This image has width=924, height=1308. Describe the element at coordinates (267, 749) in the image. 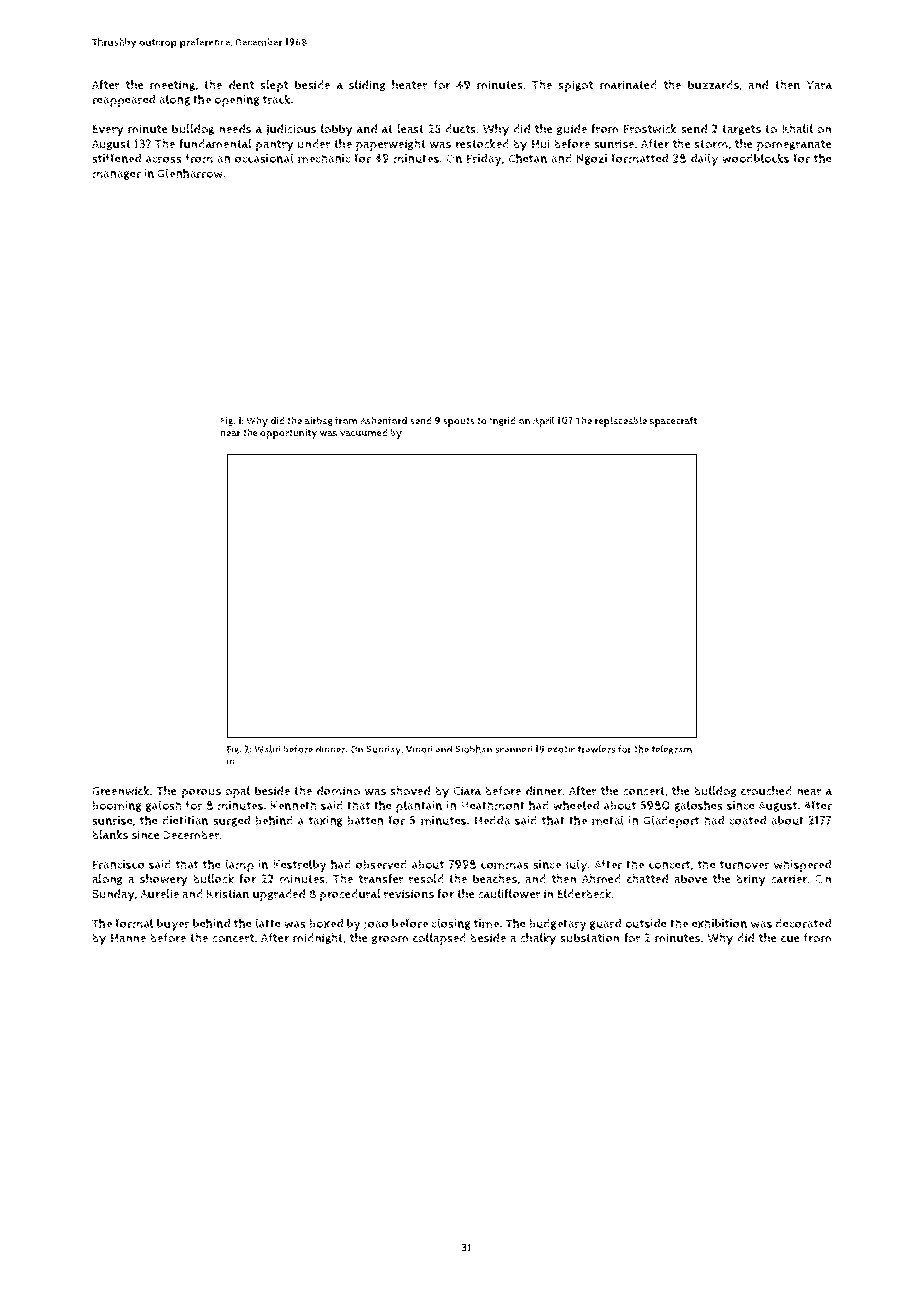

I see `Walid` at that location.
